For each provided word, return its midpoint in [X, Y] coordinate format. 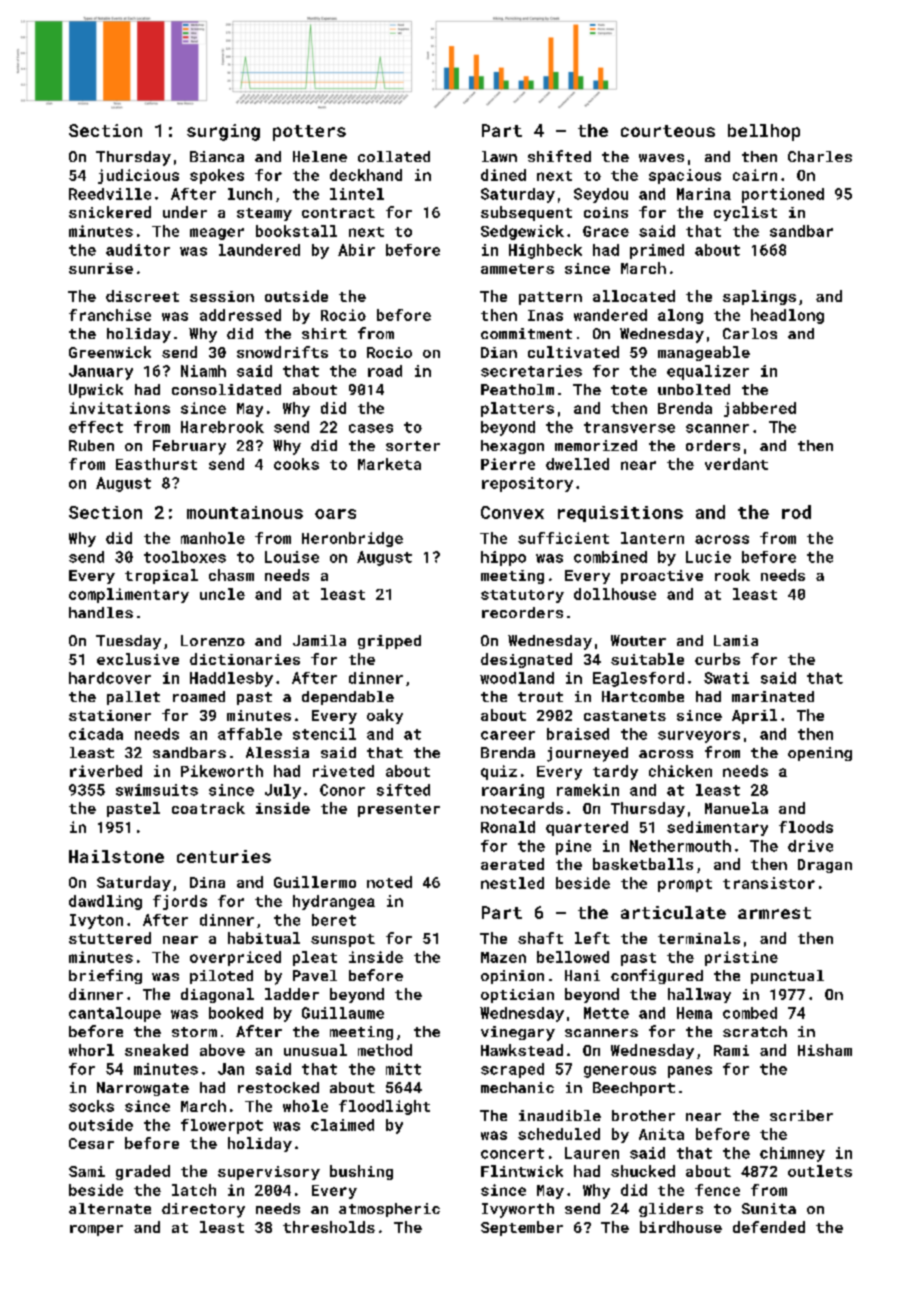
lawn [499, 156]
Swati [726, 678]
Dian [499, 352]
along [680, 316]
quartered [587, 828]
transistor [769, 883]
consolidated [226, 389]
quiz [499, 772]
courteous [668, 131]
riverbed [106, 771]
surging [223, 132]
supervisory [269, 1173]
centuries [224, 856]
